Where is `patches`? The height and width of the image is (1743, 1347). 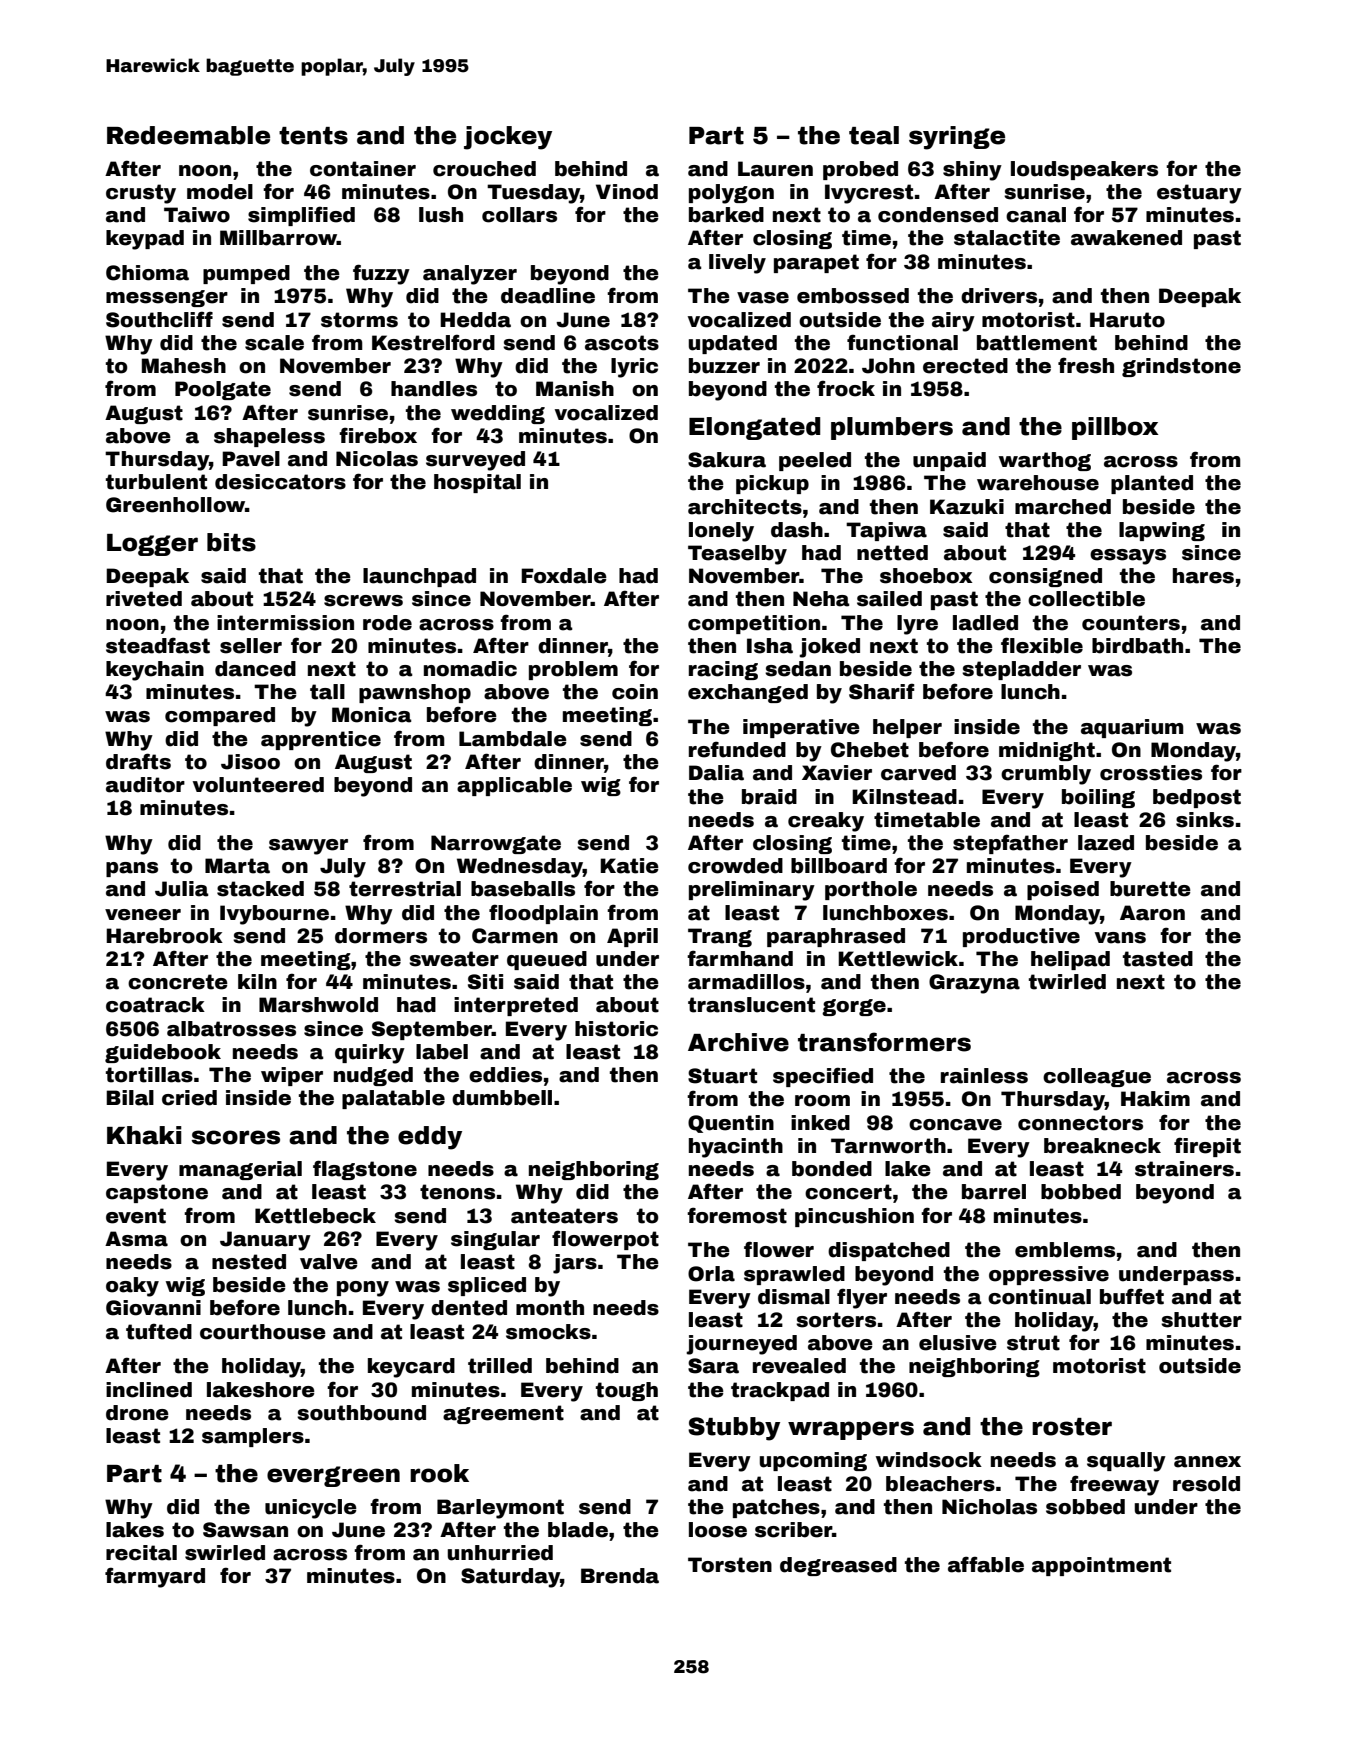 patches is located at coordinates (776, 1508).
